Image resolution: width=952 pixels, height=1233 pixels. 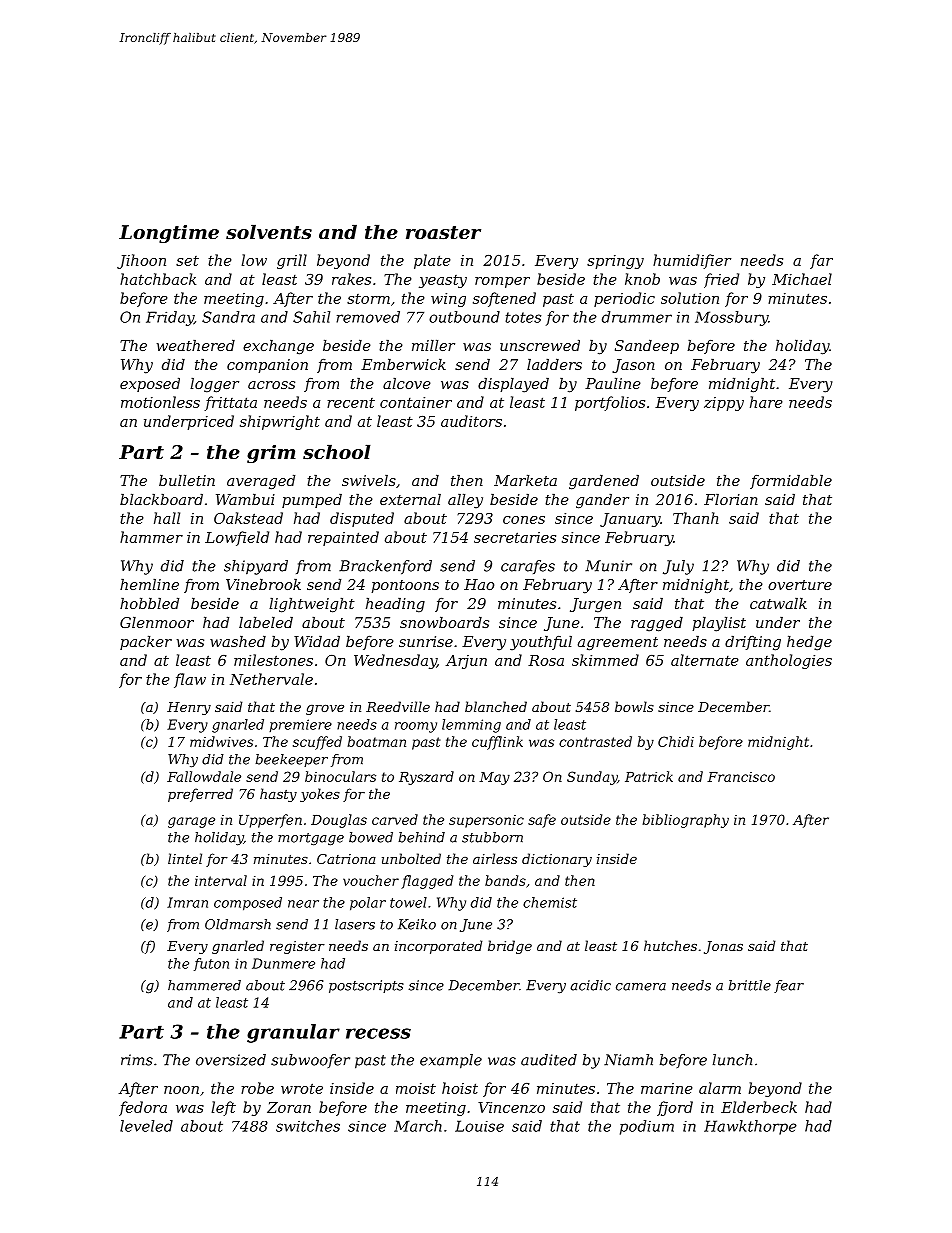 I want to click on Reedville, so click(x=398, y=706).
